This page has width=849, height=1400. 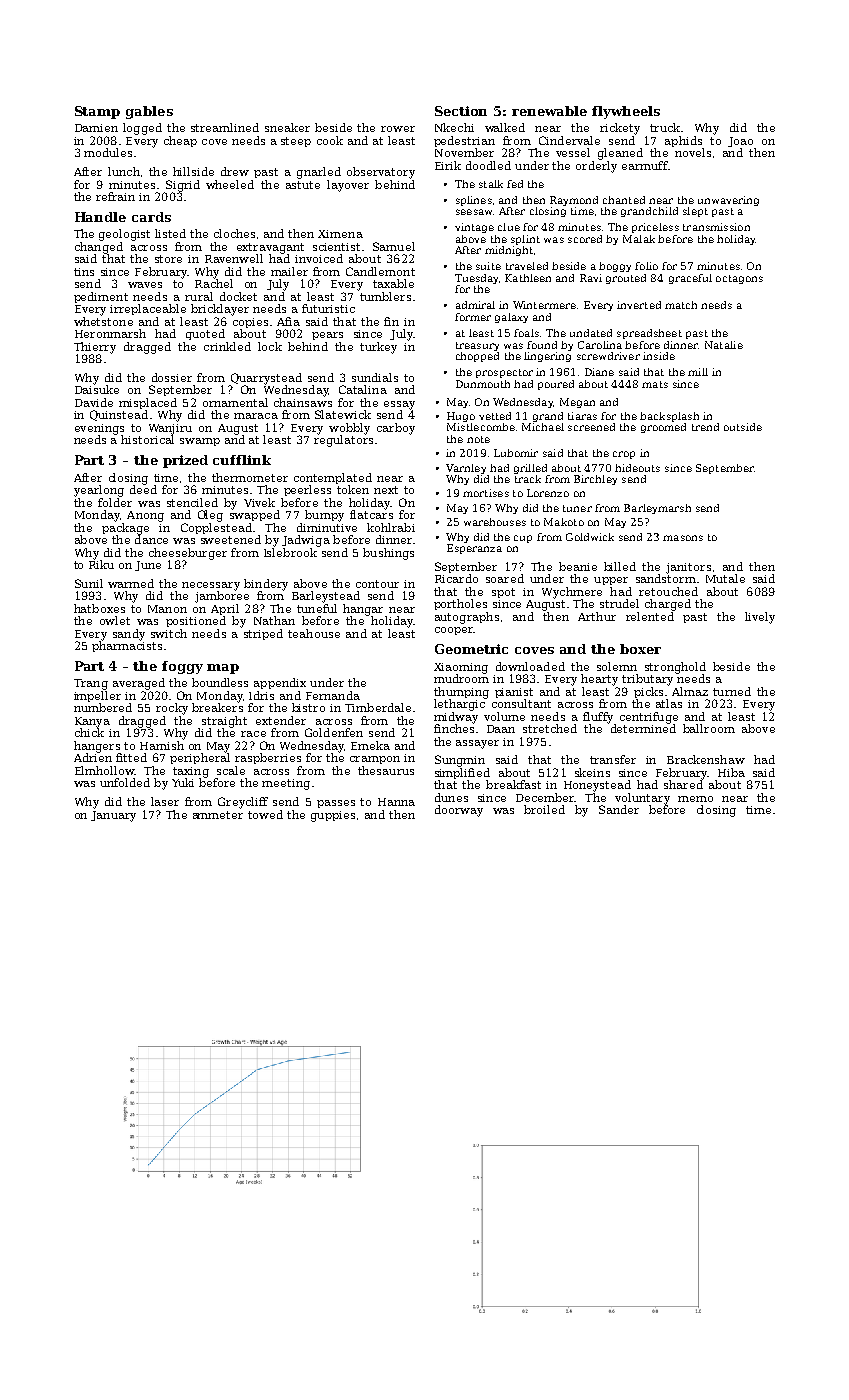 What do you see at coordinates (626, 279) in the page?
I see `grouted` at bounding box center [626, 279].
